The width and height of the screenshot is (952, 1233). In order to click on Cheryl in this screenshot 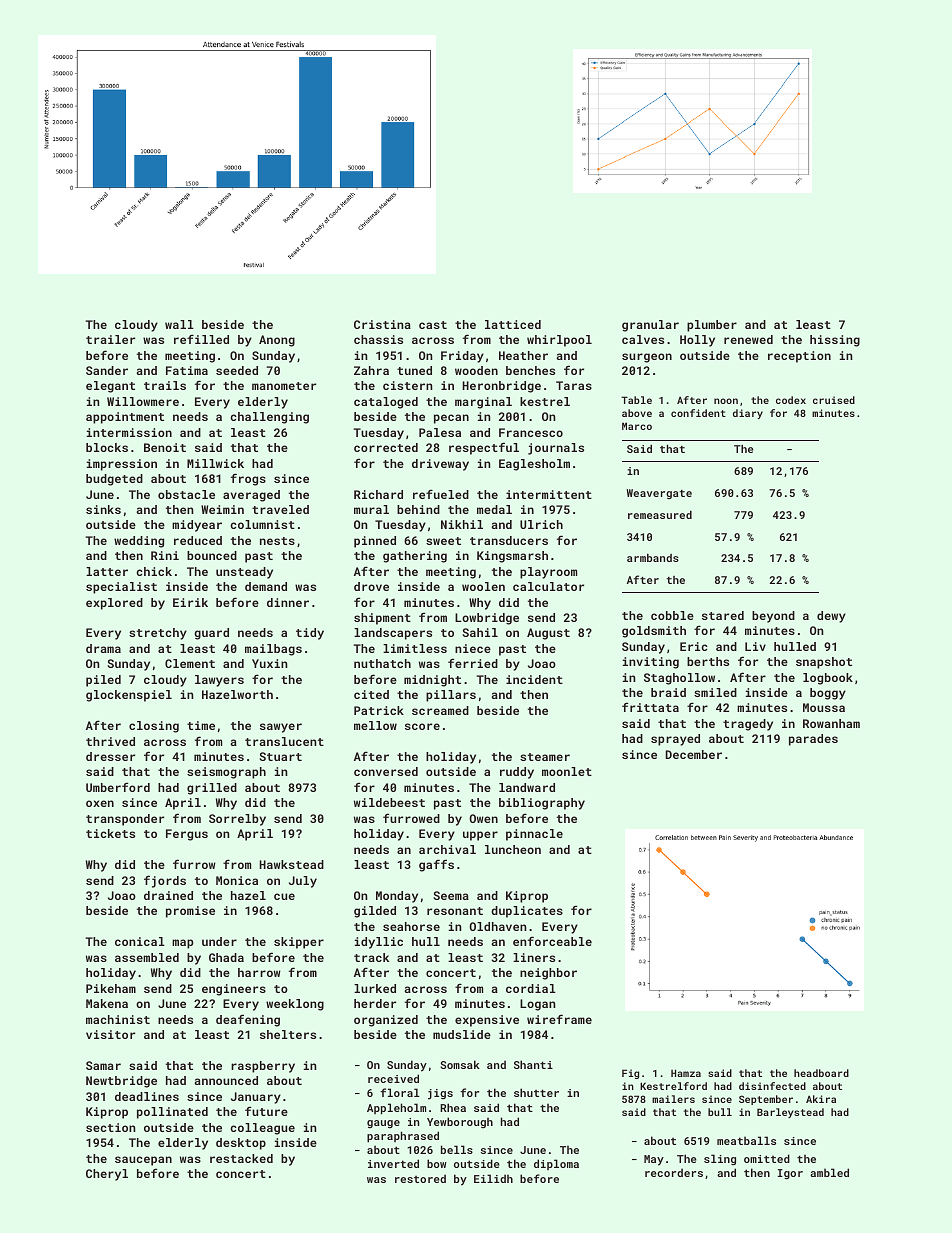, I will do `click(107, 1175)`.
